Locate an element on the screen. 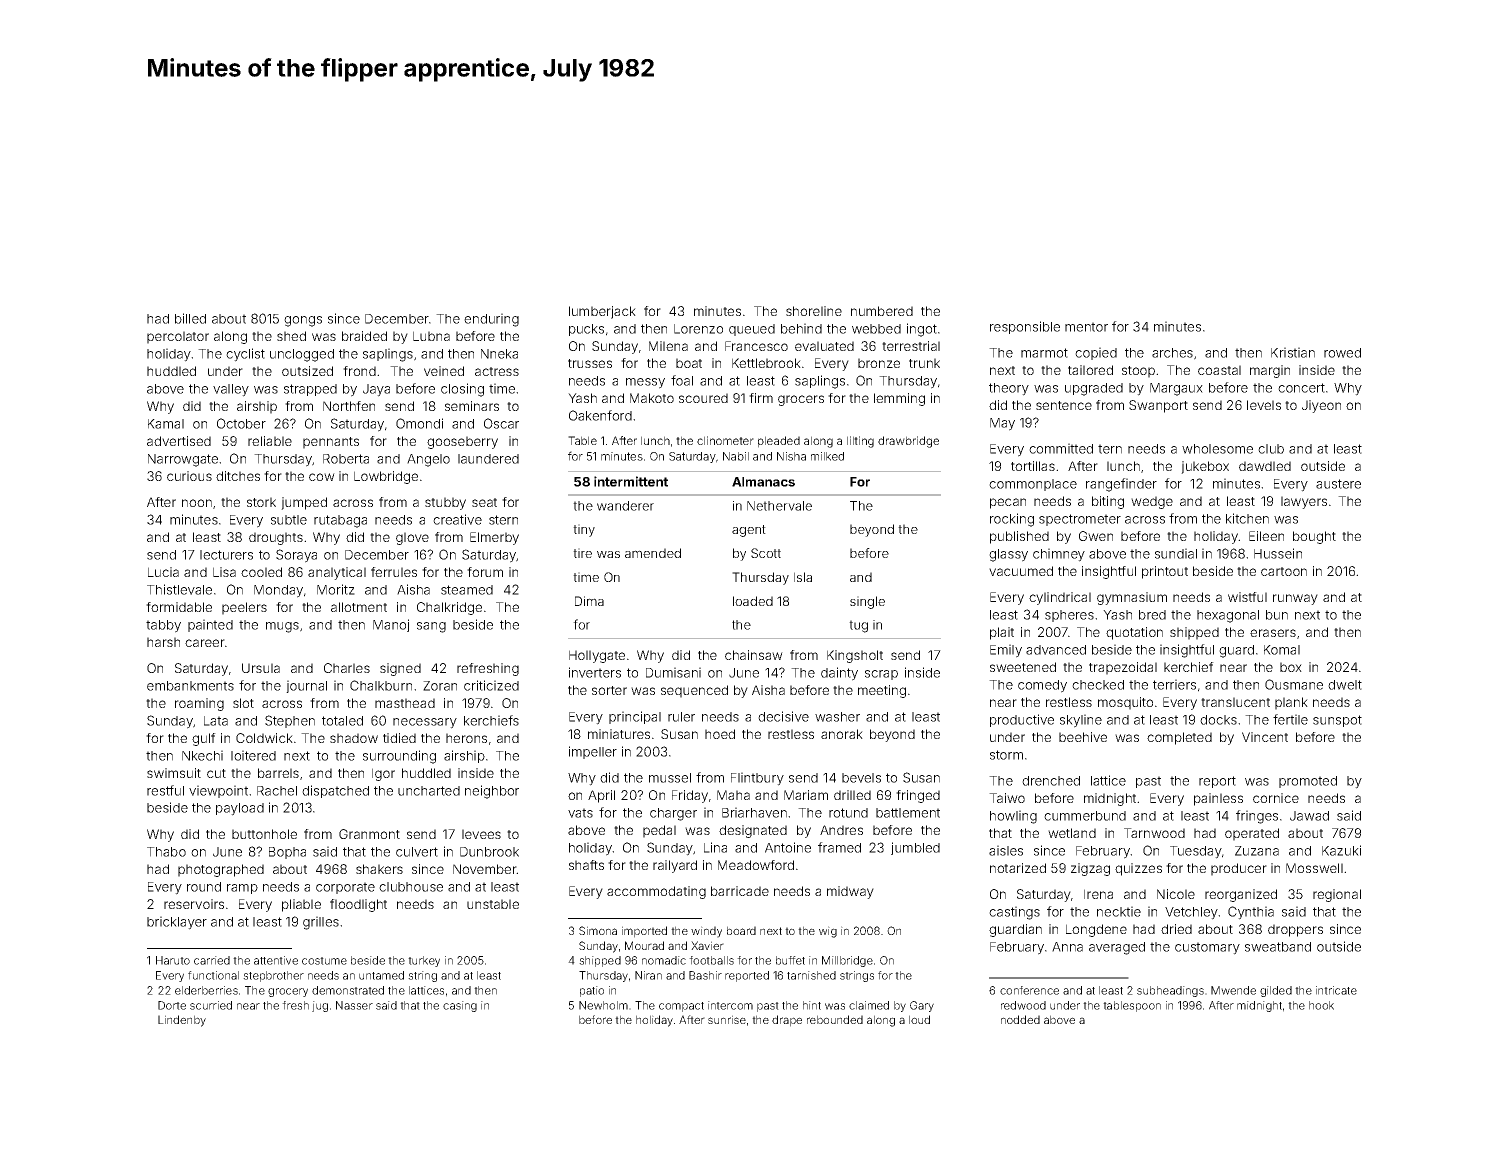 Image resolution: width=1509 pixels, height=1166 pixels. cyclist is located at coordinates (245, 355).
